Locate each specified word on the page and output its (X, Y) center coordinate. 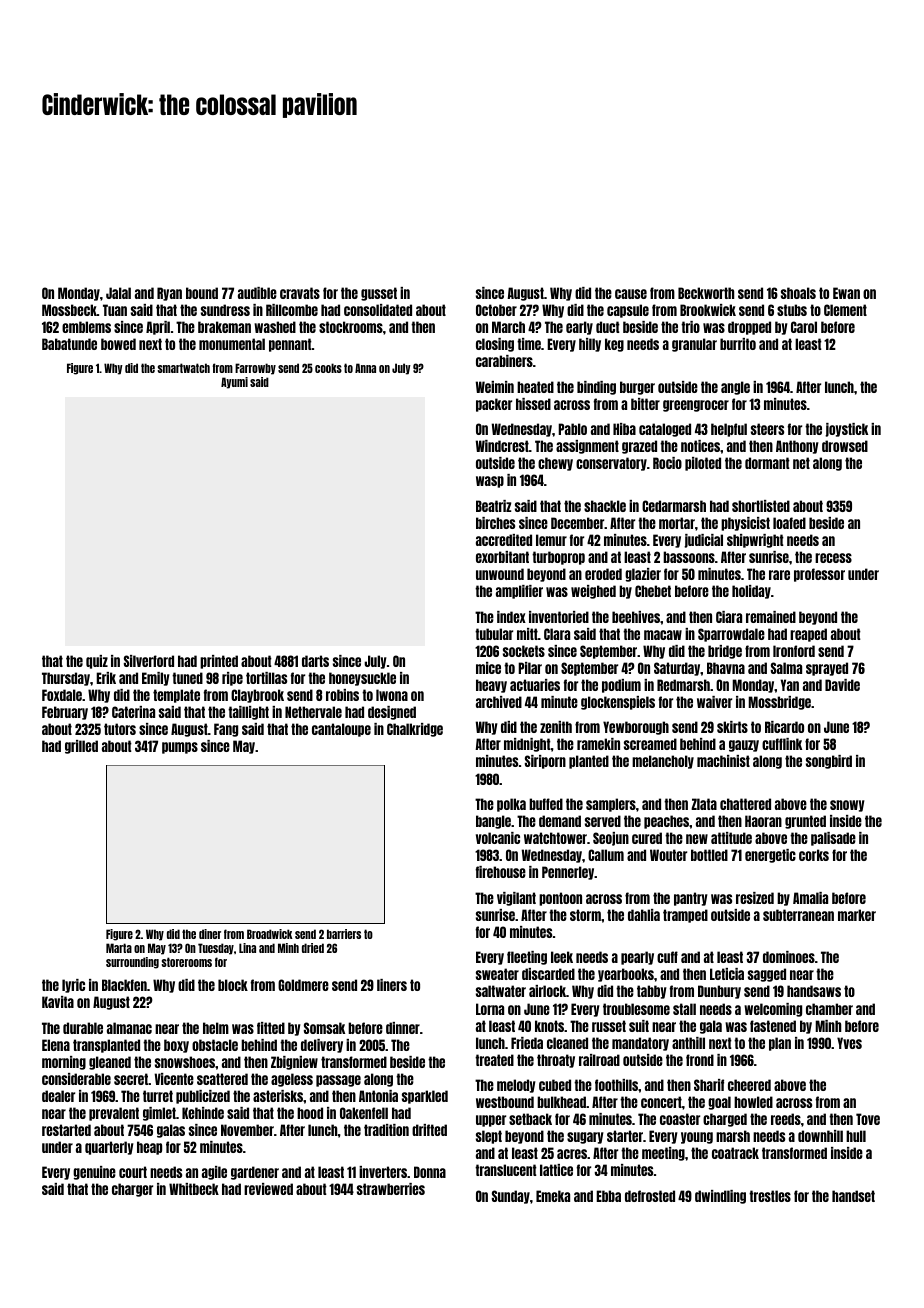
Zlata (704, 804)
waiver (714, 702)
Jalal (118, 293)
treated (494, 1060)
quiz (97, 662)
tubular (494, 634)
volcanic (498, 838)
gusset (379, 294)
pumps (180, 748)
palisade (833, 839)
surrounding (132, 963)
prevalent (114, 1114)
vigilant (516, 899)
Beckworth (706, 293)
